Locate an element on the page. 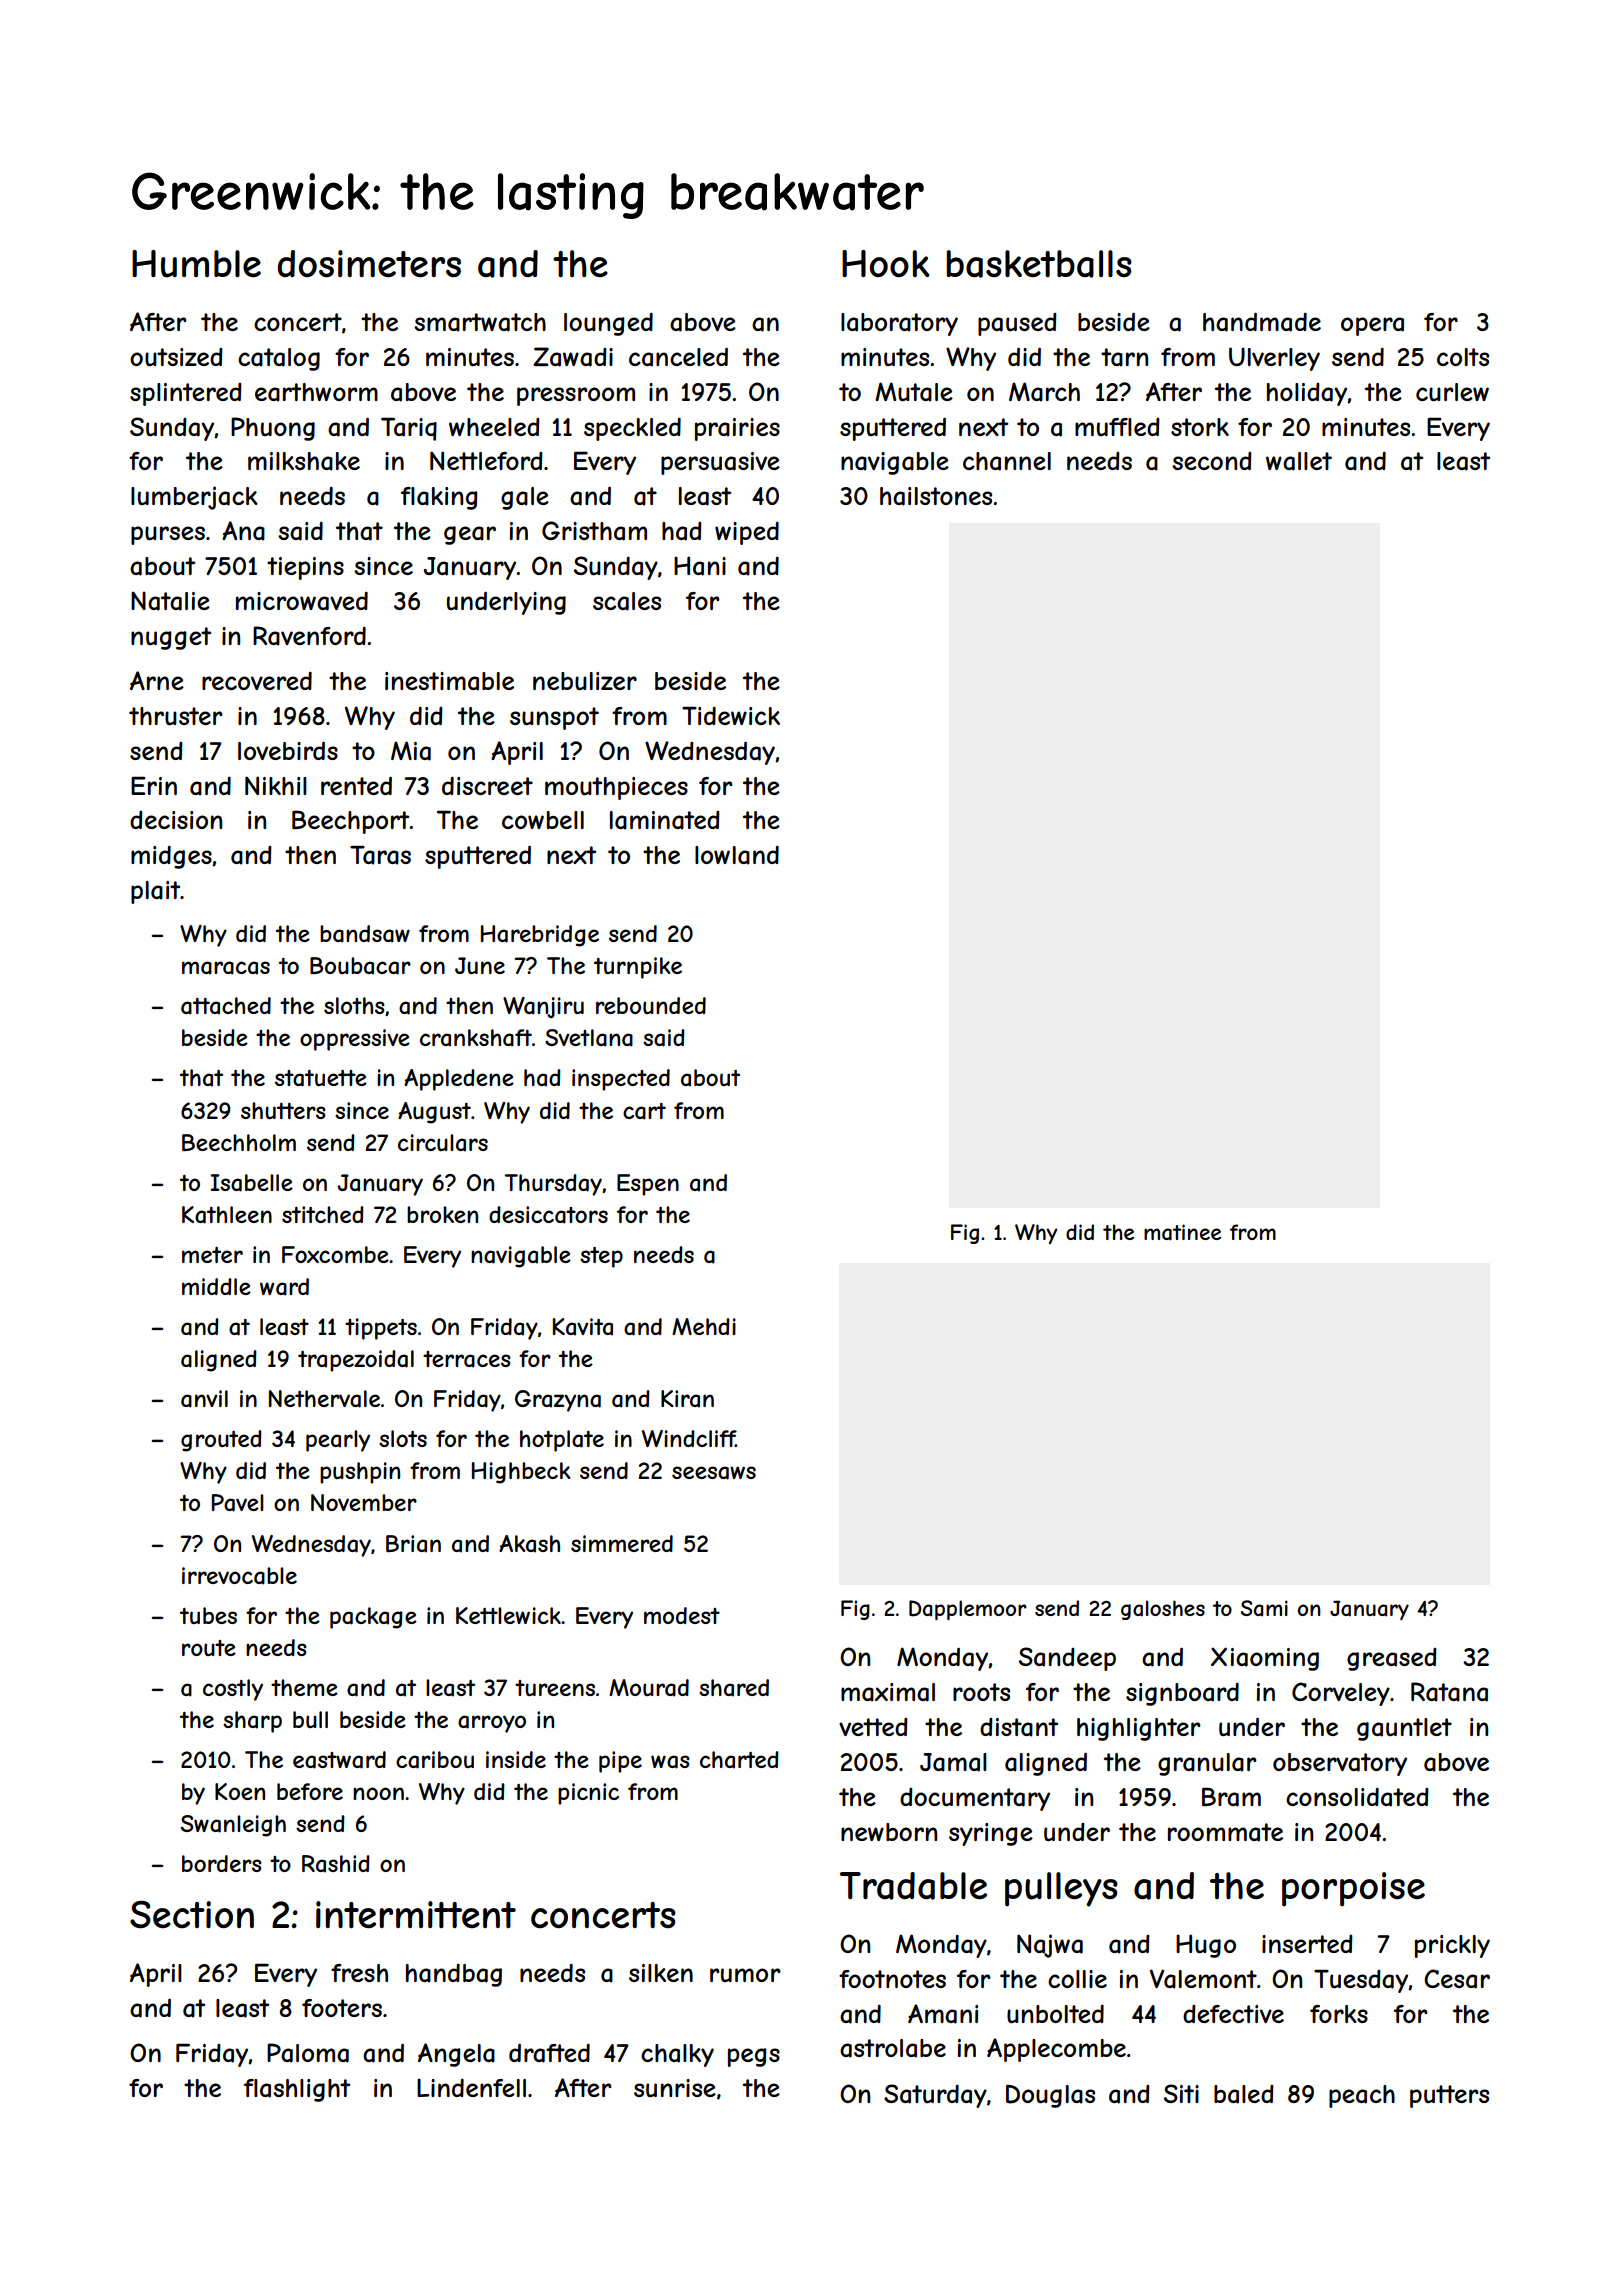 The image size is (1620, 2292). Siti is located at coordinates (1181, 2093).
